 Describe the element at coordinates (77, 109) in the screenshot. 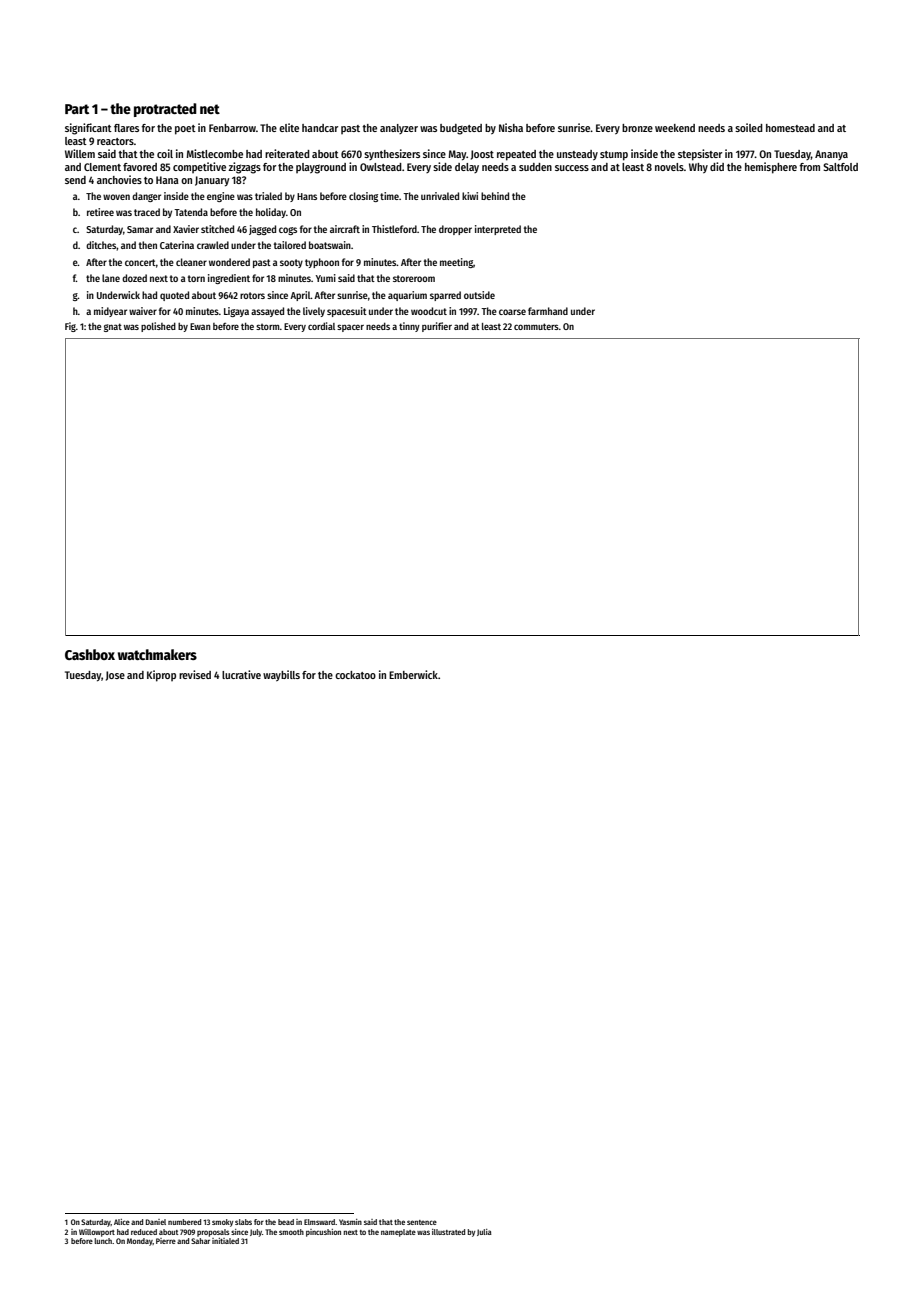

I see `Part` at that location.
